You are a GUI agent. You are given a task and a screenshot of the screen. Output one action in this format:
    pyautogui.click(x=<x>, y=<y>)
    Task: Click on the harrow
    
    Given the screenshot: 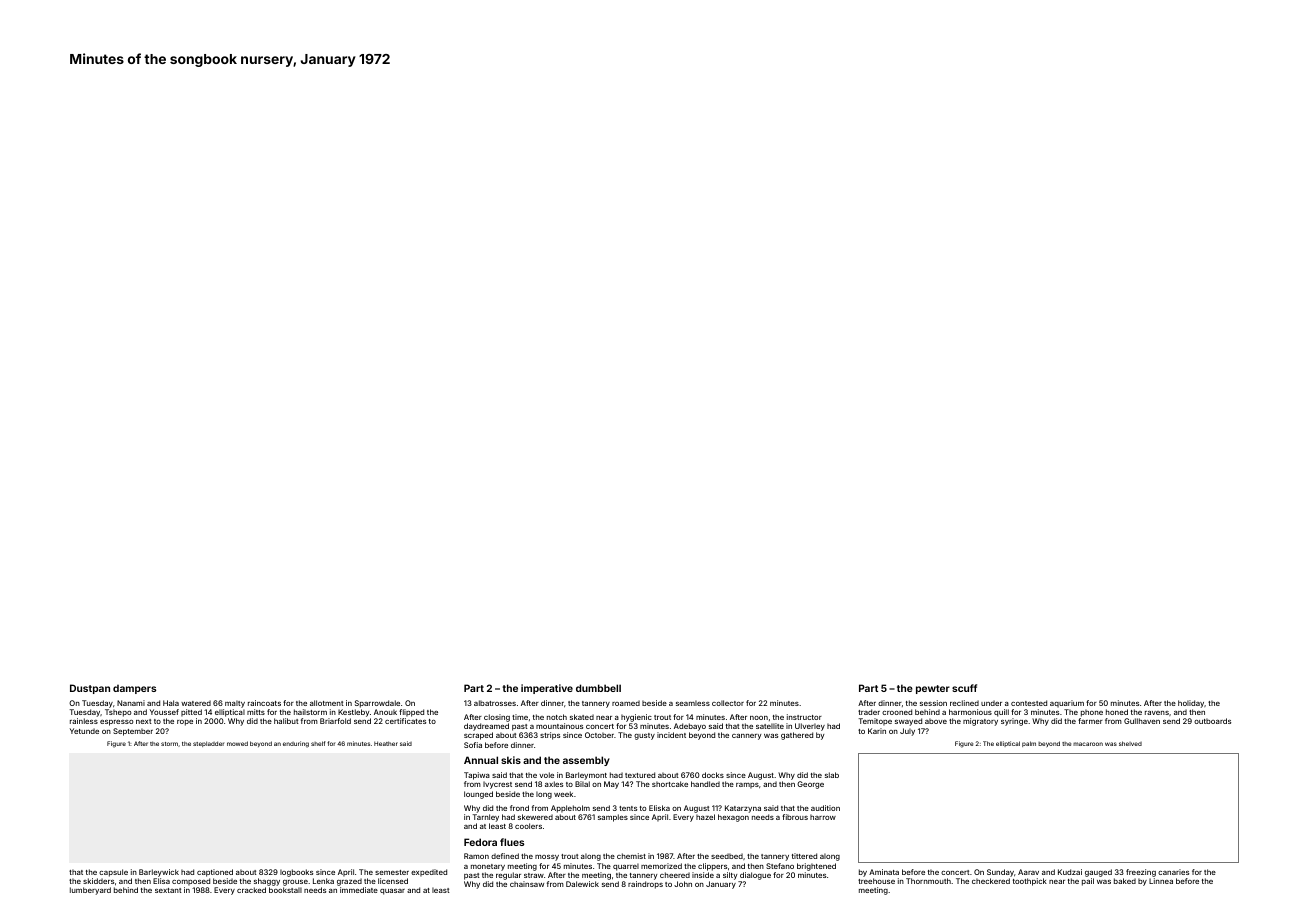 What is the action you would take?
    pyautogui.click(x=823, y=817)
